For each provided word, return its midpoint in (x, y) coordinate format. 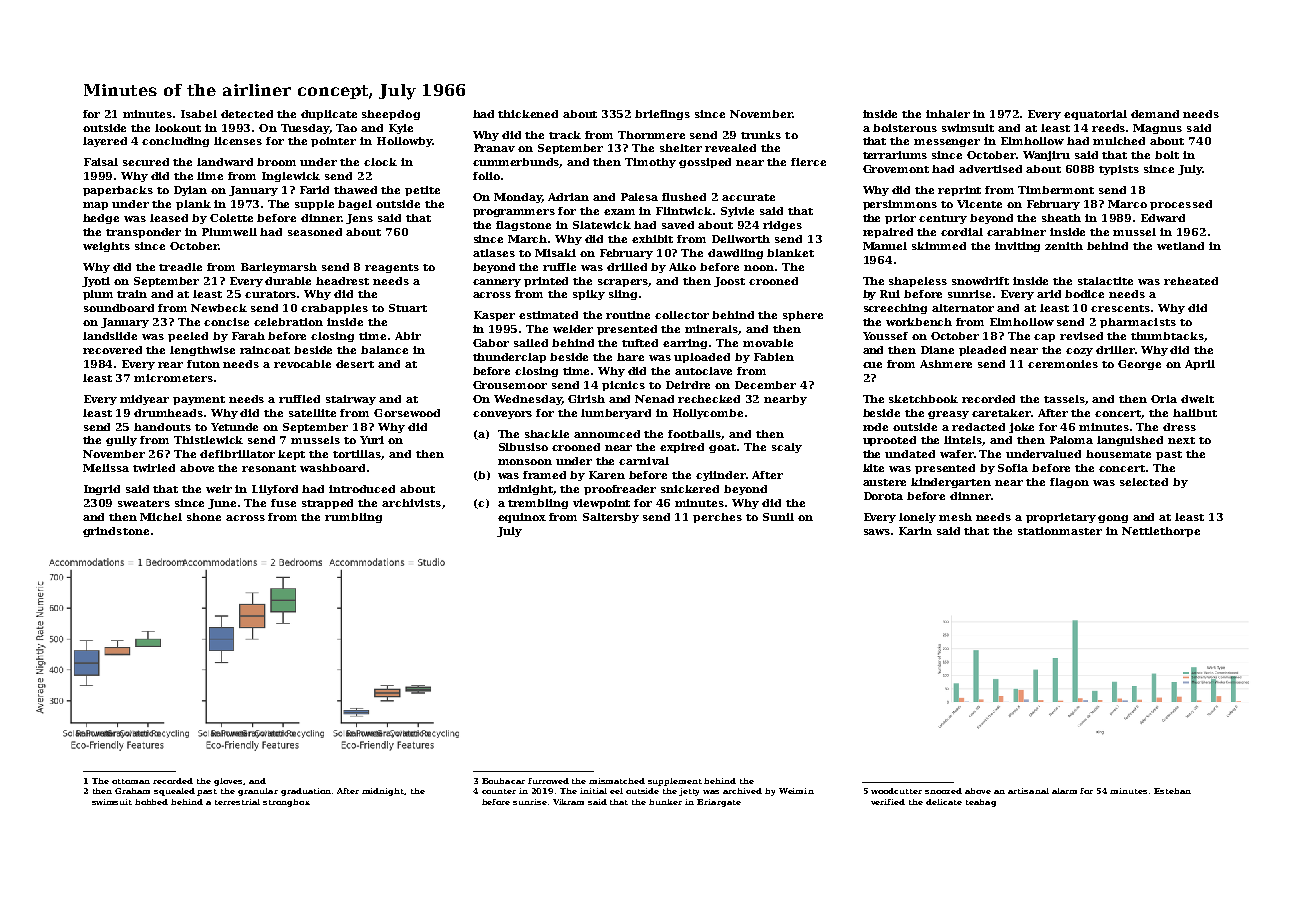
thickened (528, 114)
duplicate (329, 115)
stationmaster (1060, 531)
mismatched (617, 781)
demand (1155, 114)
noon (759, 268)
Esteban (1172, 791)
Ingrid (102, 490)
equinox (522, 518)
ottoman (131, 781)
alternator (963, 308)
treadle (180, 267)
